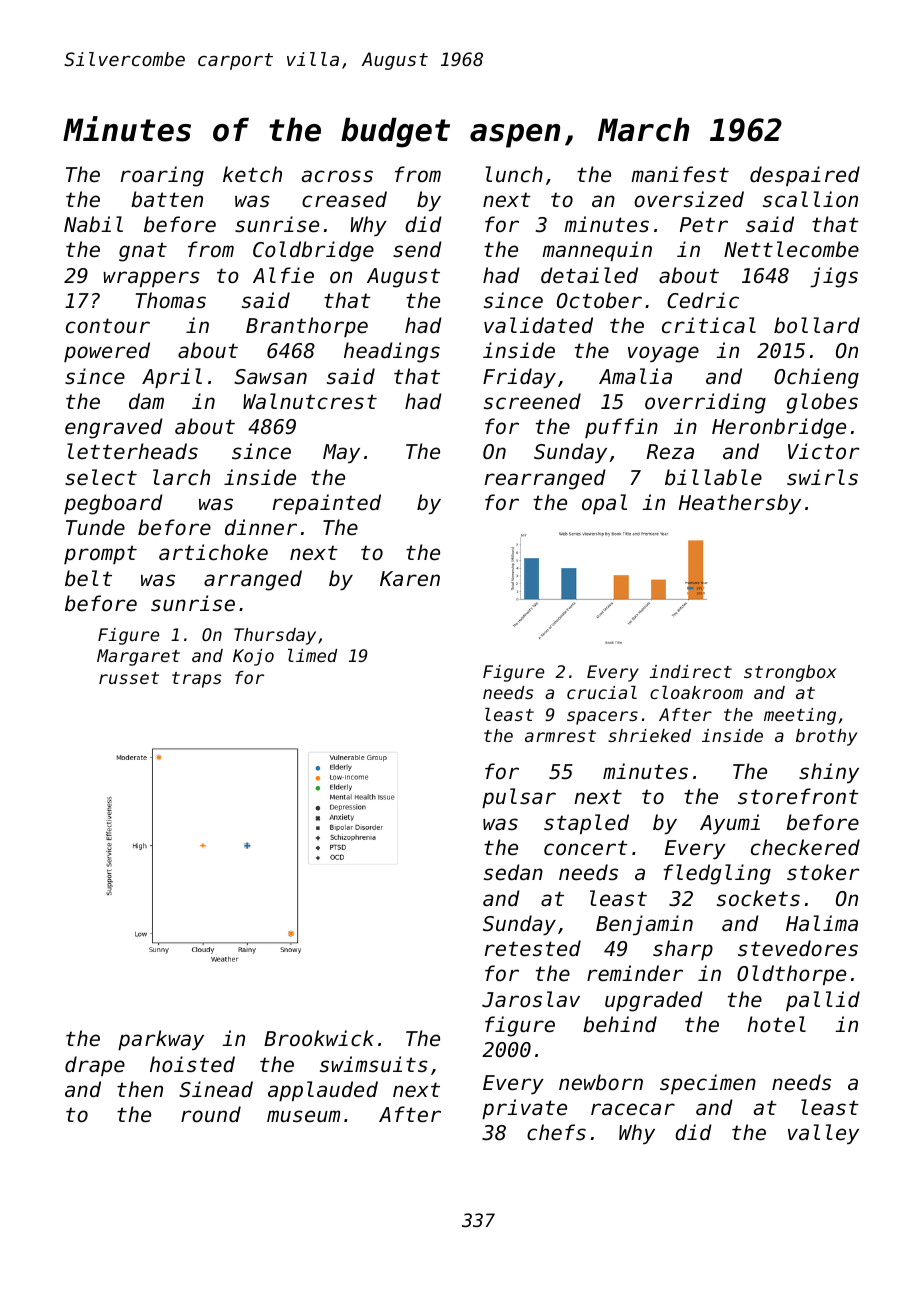  I want to click on engraved, so click(114, 428).
